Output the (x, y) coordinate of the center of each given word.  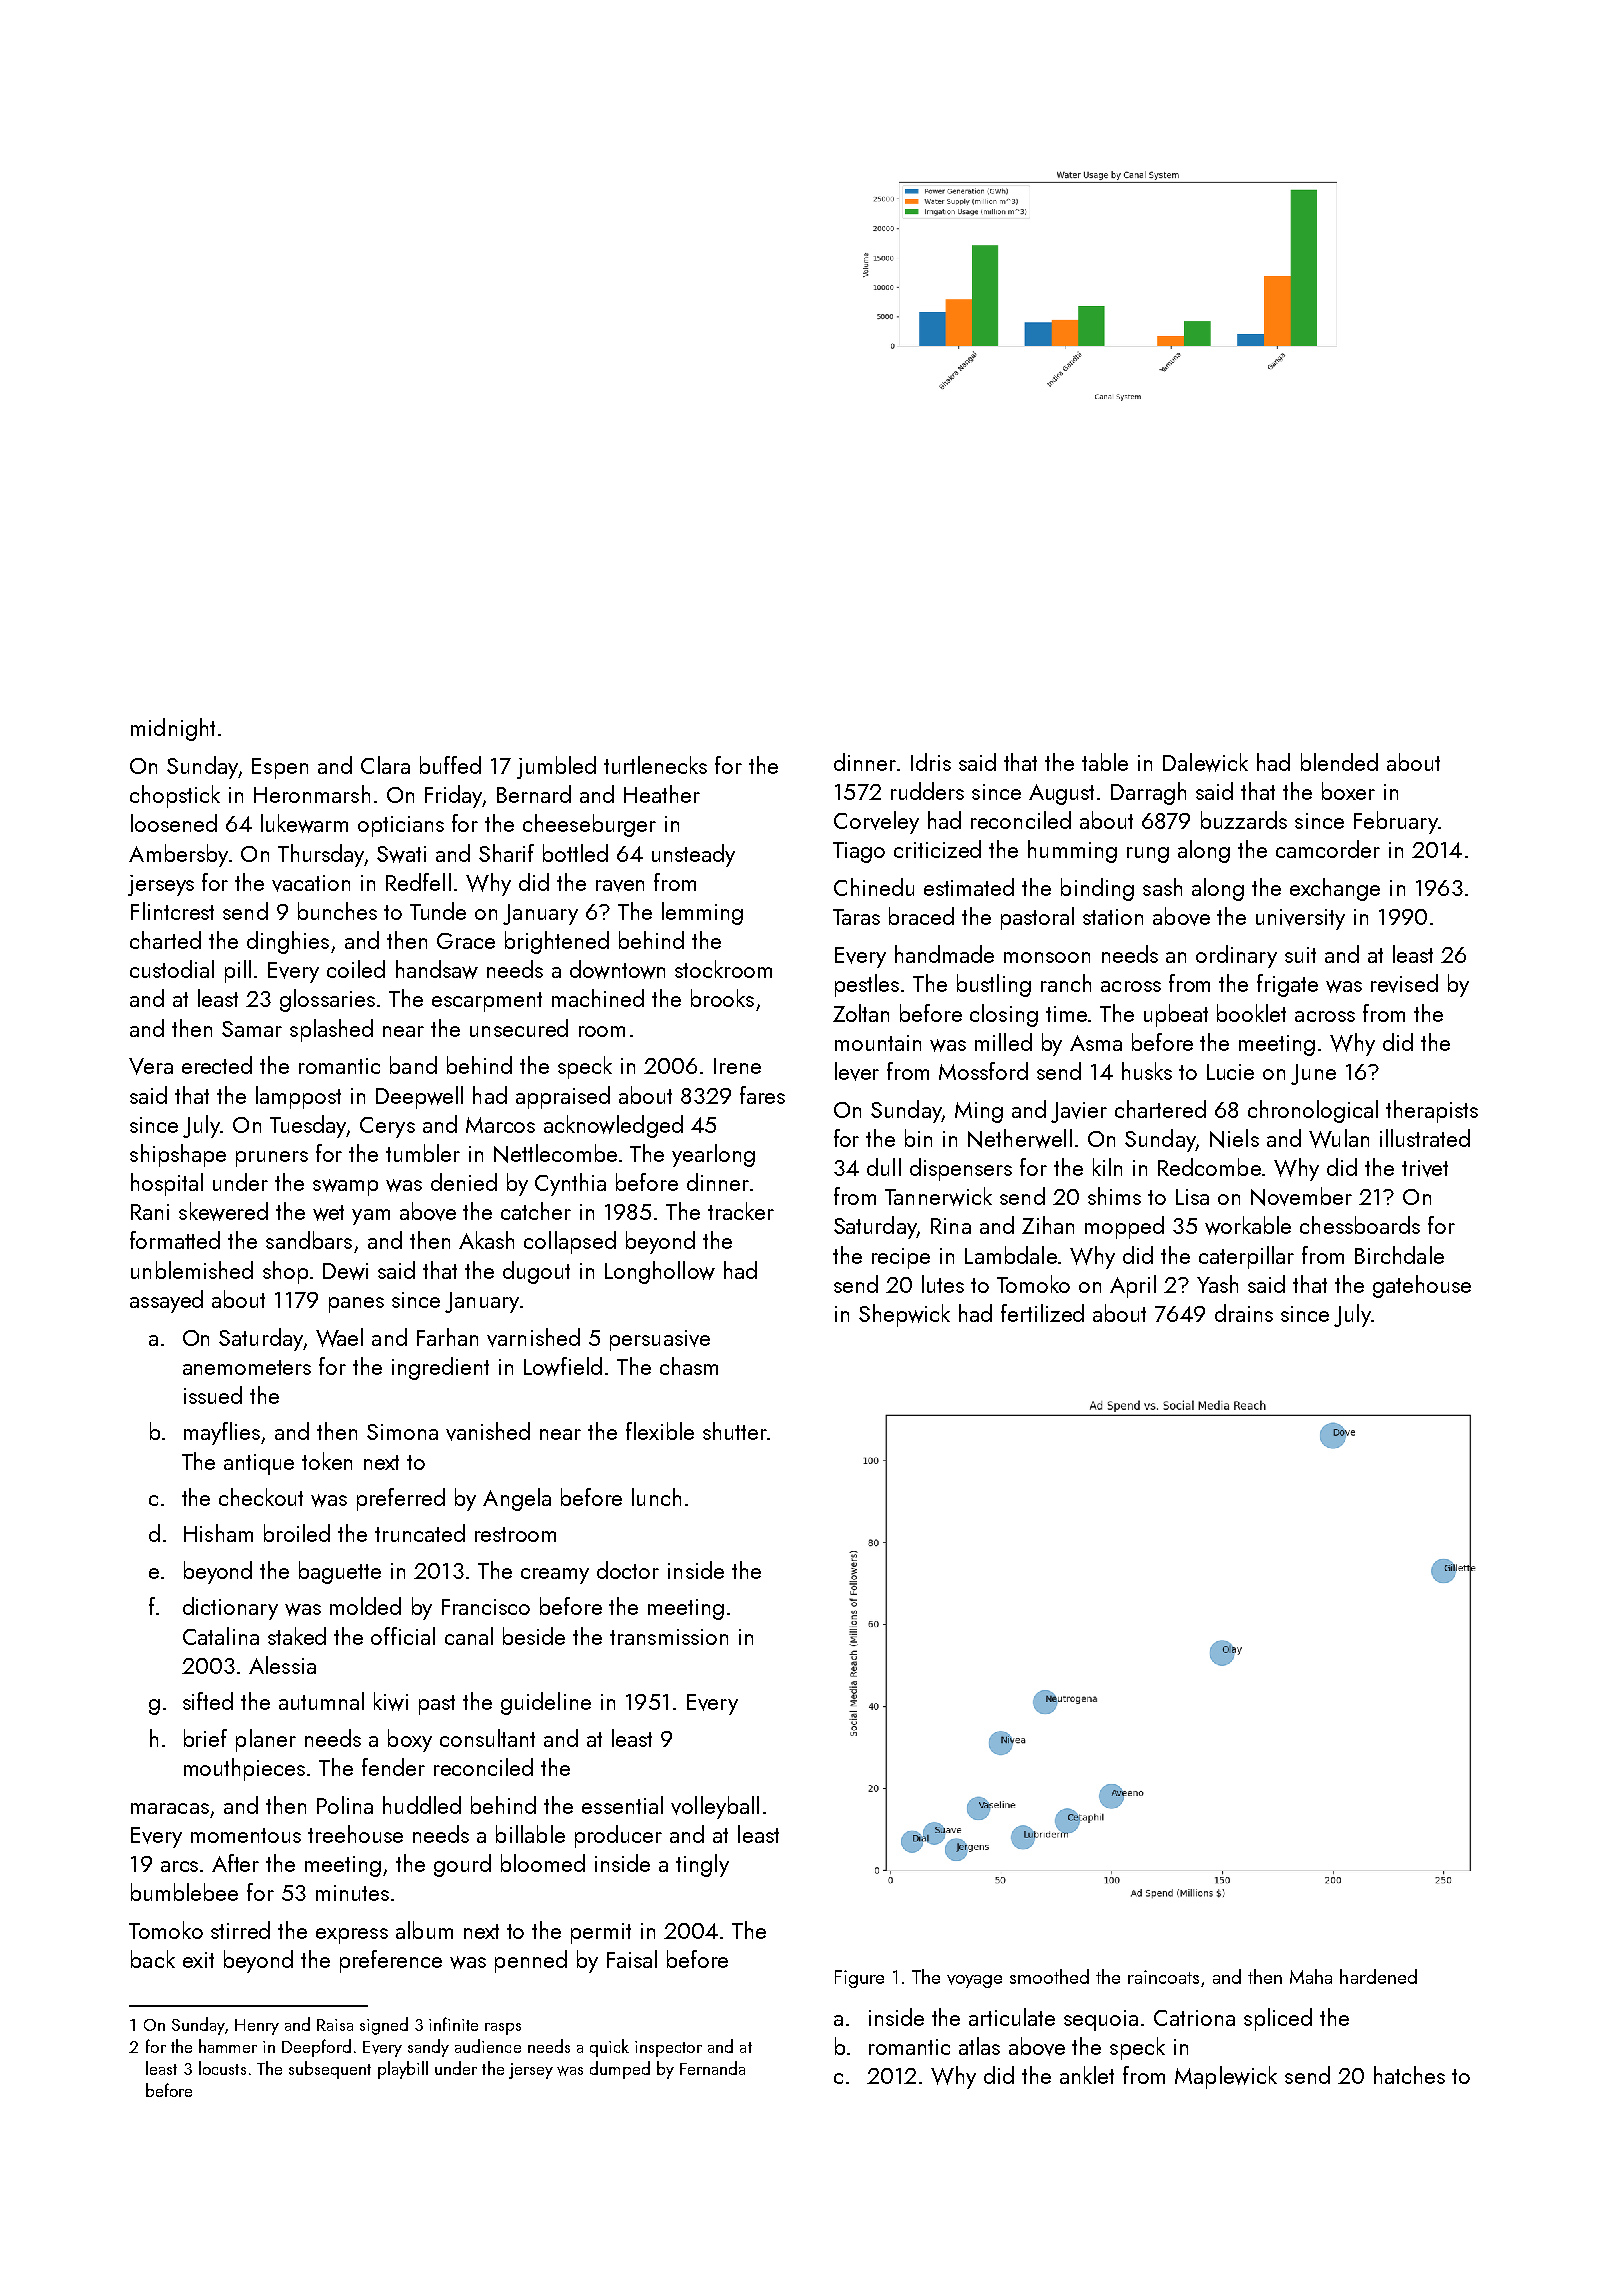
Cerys (387, 1127)
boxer (1348, 791)
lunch (656, 1497)
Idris (931, 762)
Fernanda (712, 2068)
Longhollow (660, 1272)
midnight (173, 729)
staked (297, 1636)
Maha (1311, 1976)
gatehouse (1422, 1286)
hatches (1409, 2075)
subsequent (330, 2070)
